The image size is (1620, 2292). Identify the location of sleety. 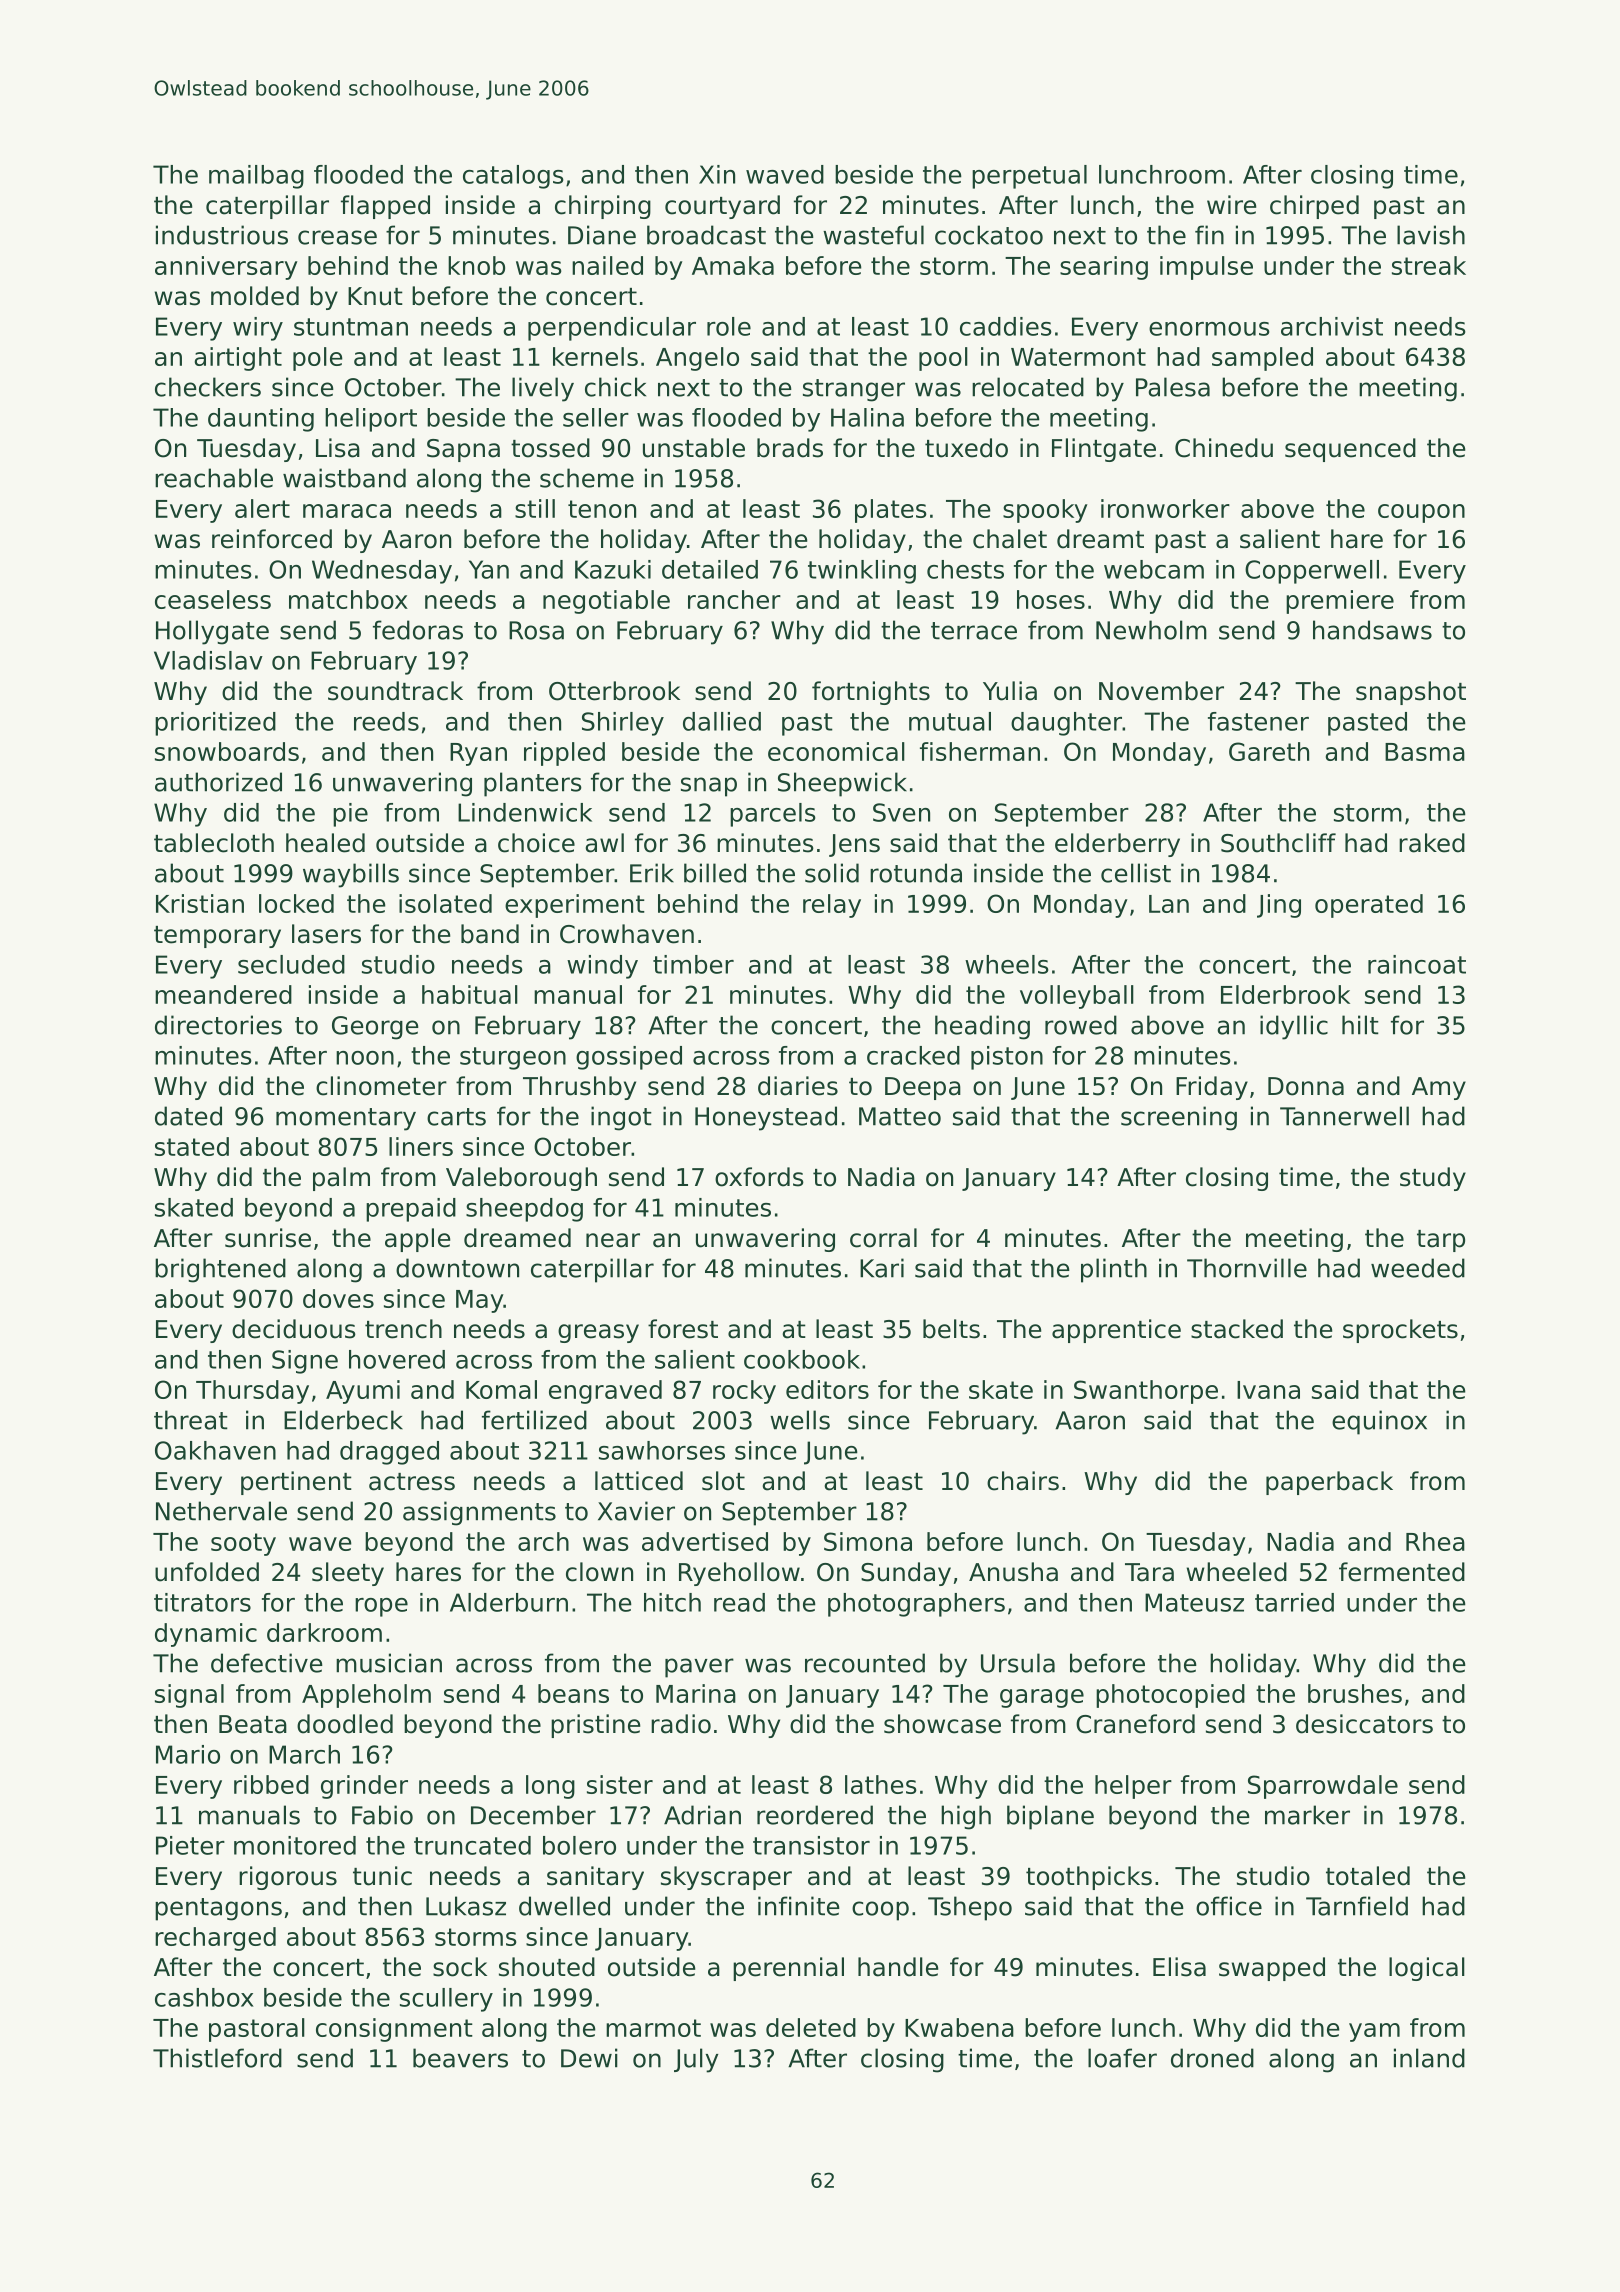
(348, 1574).
